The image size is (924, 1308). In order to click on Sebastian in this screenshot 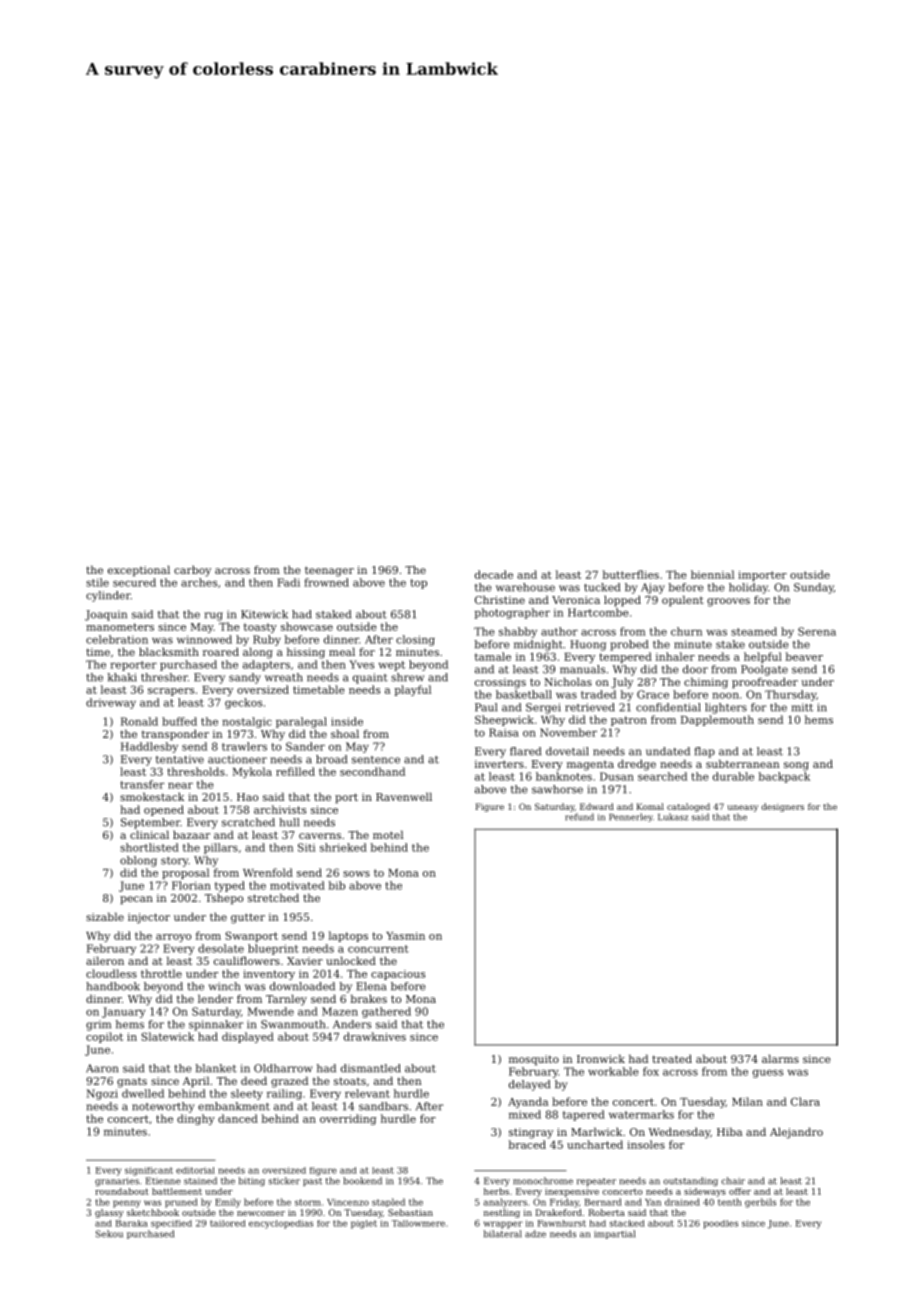, I will do `click(410, 1212)`.
